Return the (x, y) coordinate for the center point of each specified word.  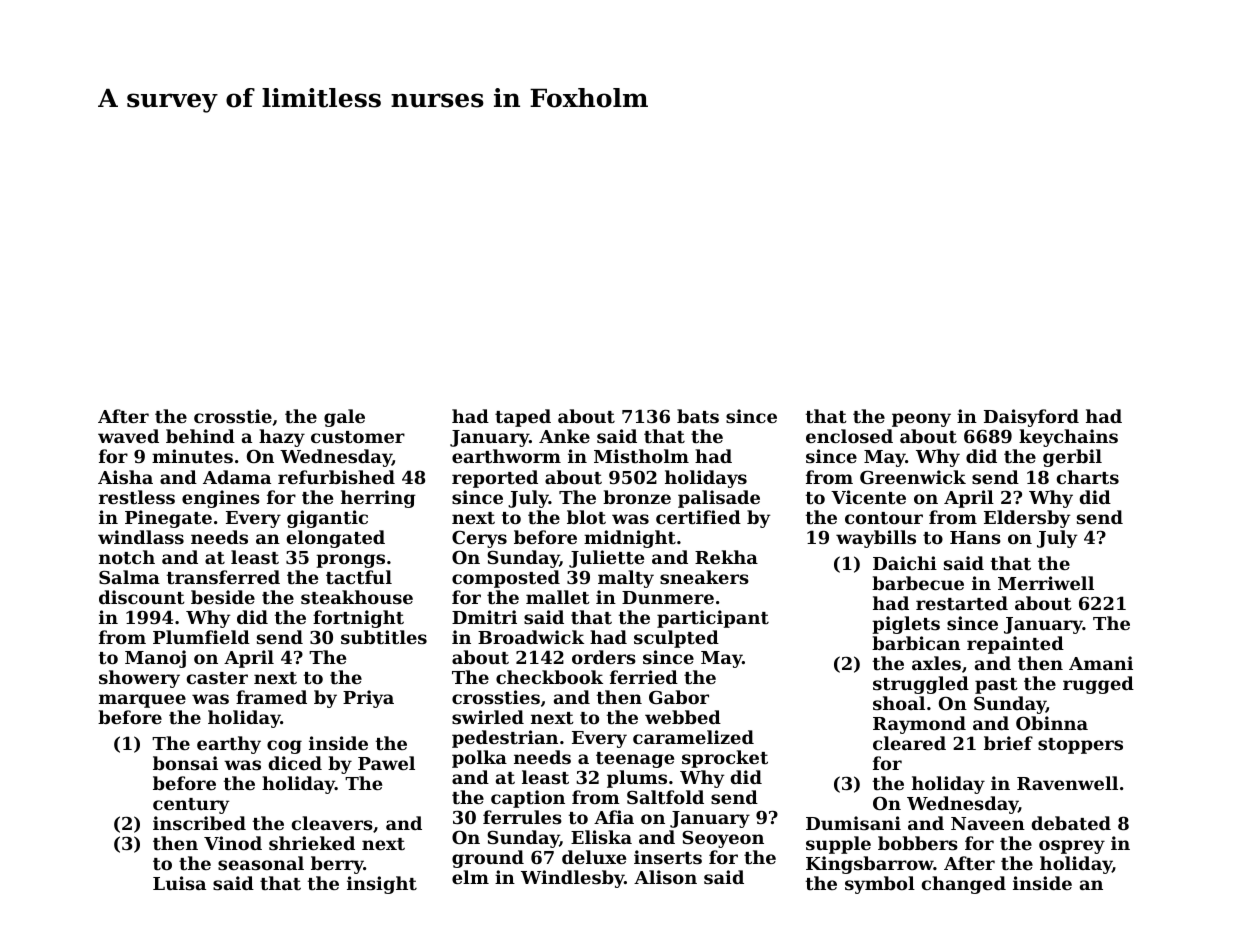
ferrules (522, 817)
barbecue (918, 583)
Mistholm (641, 456)
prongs (350, 561)
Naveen (988, 823)
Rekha (726, 557)
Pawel (386, 763)
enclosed (849, 436)
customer (358, 437)
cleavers (332, 823)
